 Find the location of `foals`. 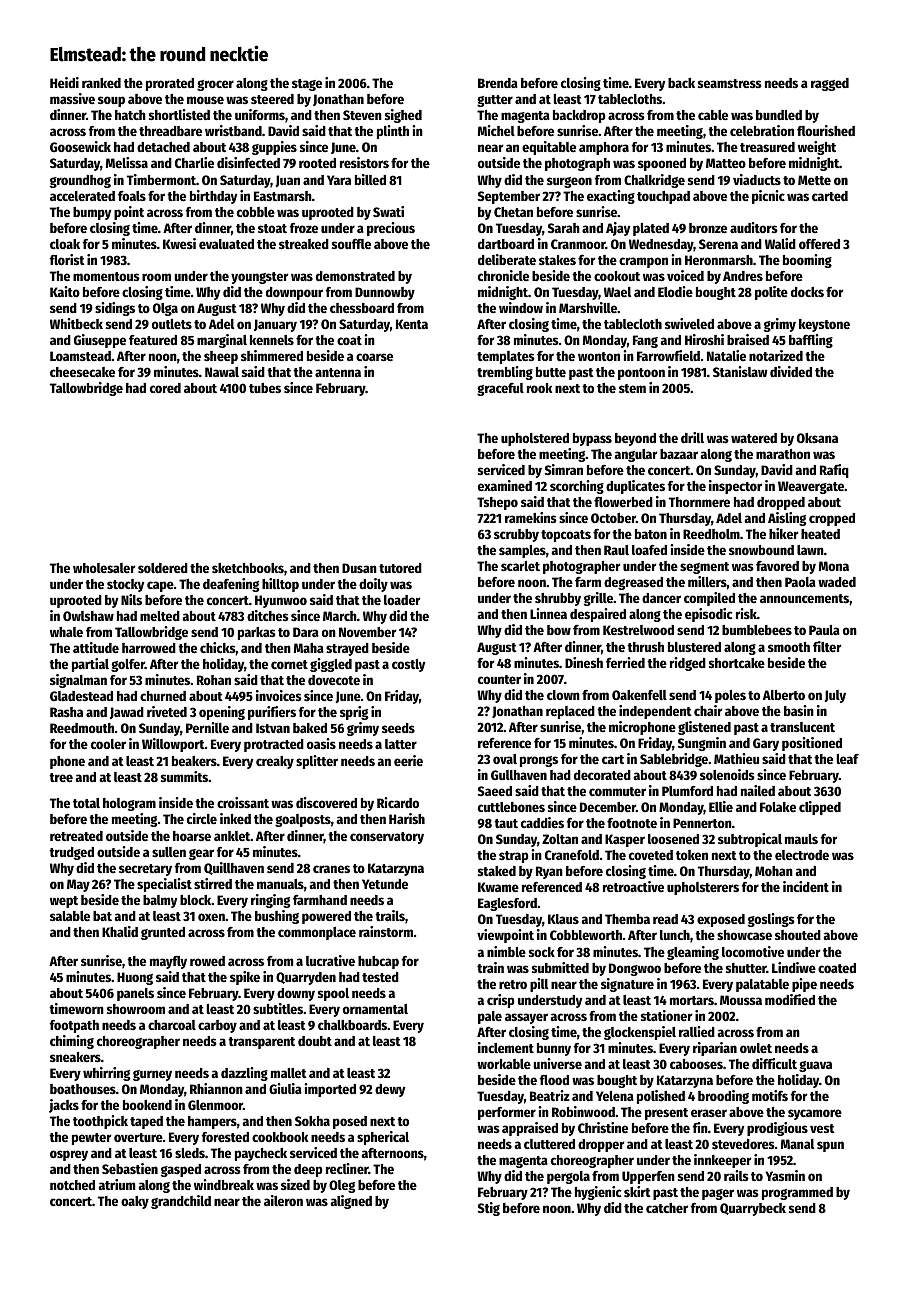

foals is located at coordinates (132, 196).
